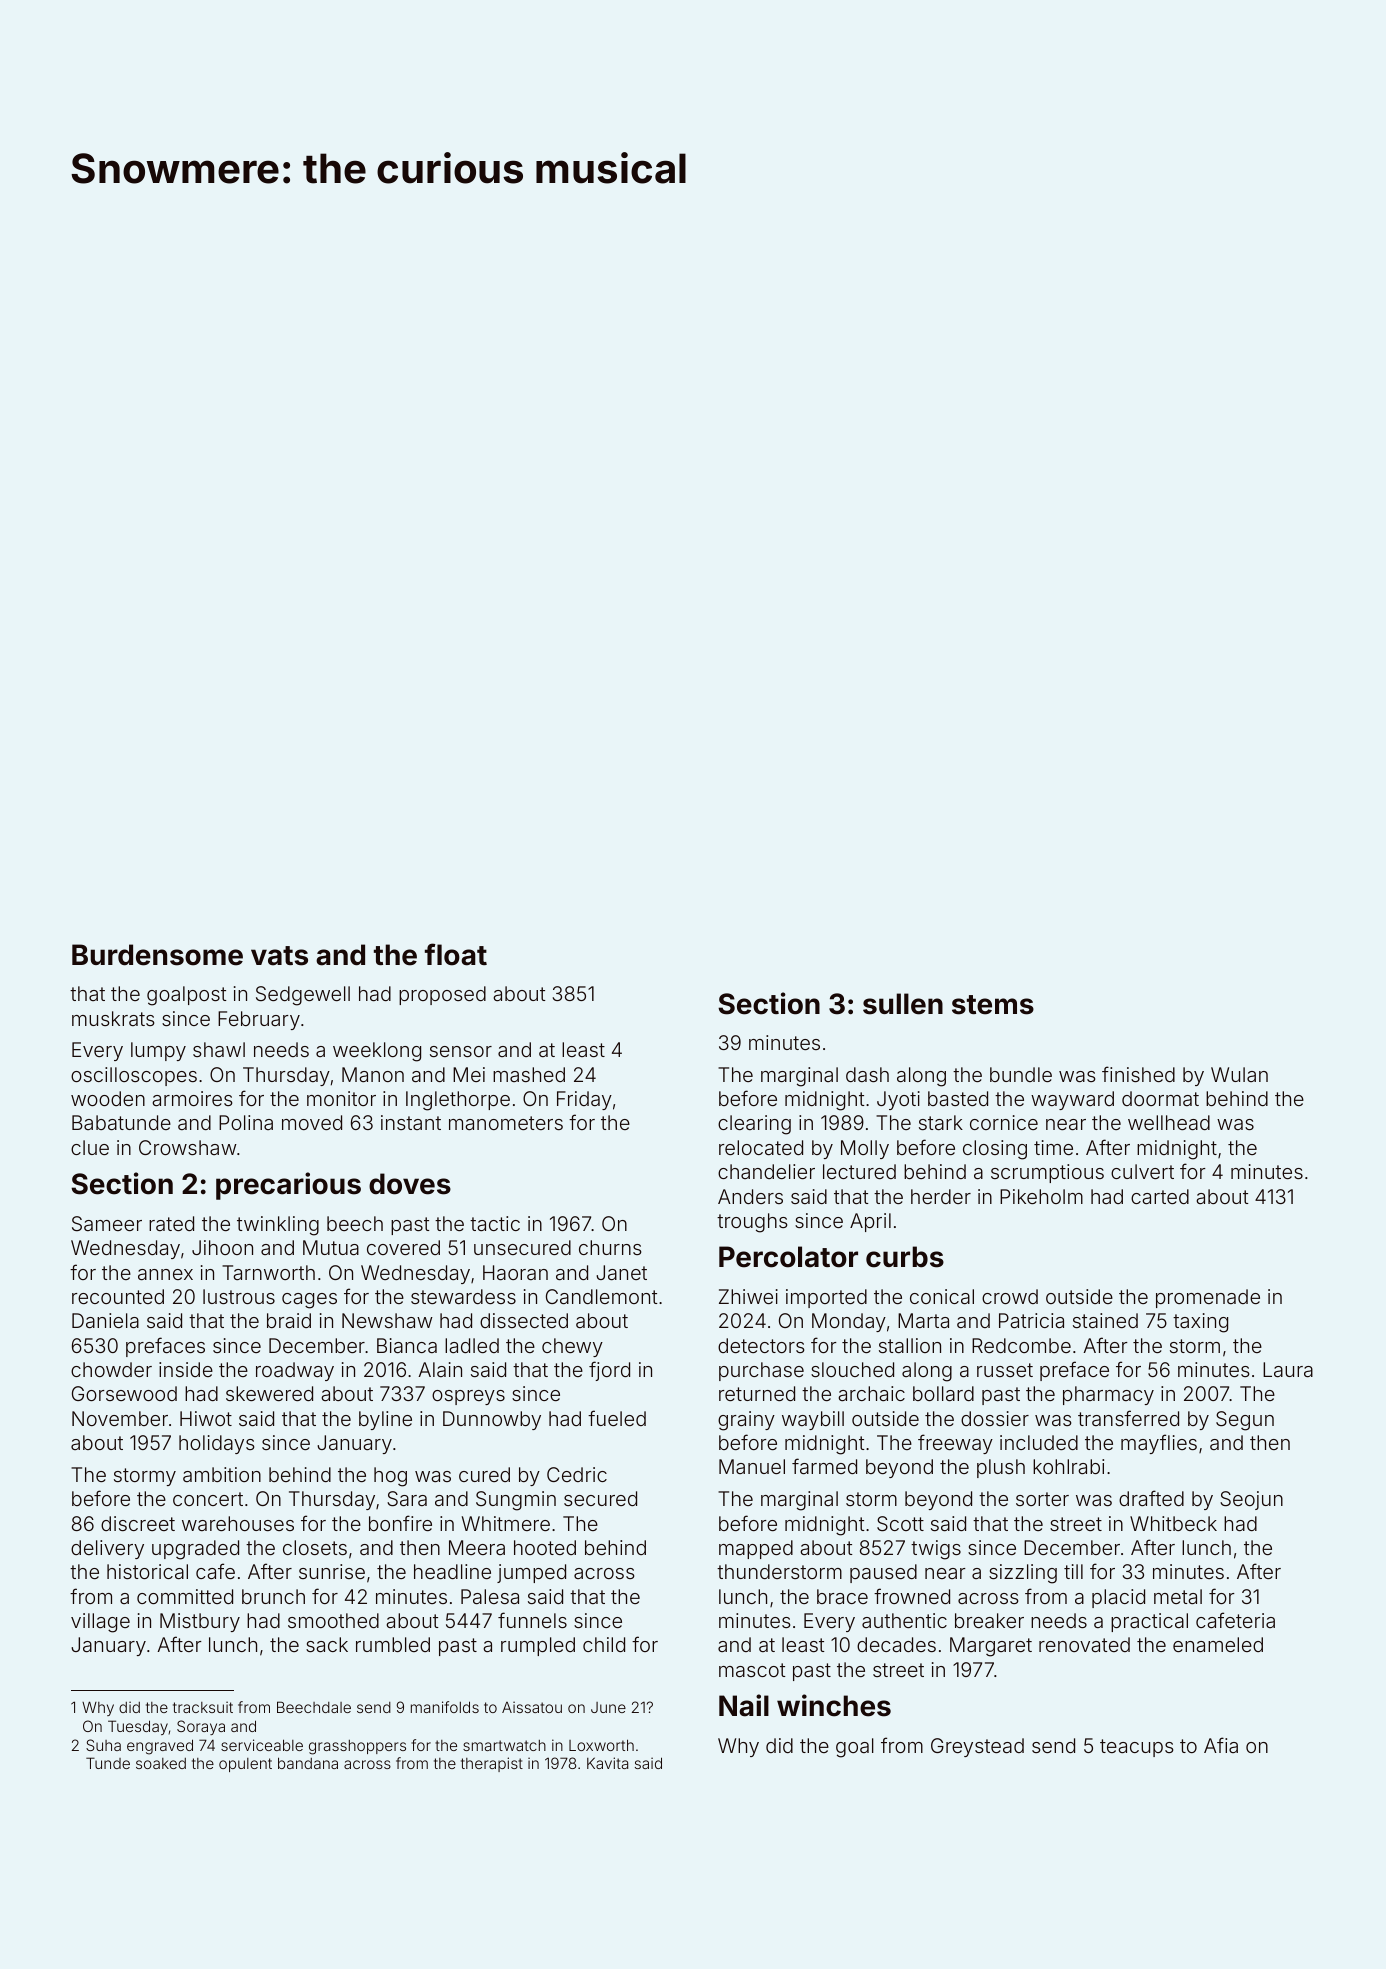 The height and width of the screenshot is (1969, 1386). What do you see at coordinates (993, 1005) in the screenshot?
I see `stems` at bounding box center [993, 1005].
